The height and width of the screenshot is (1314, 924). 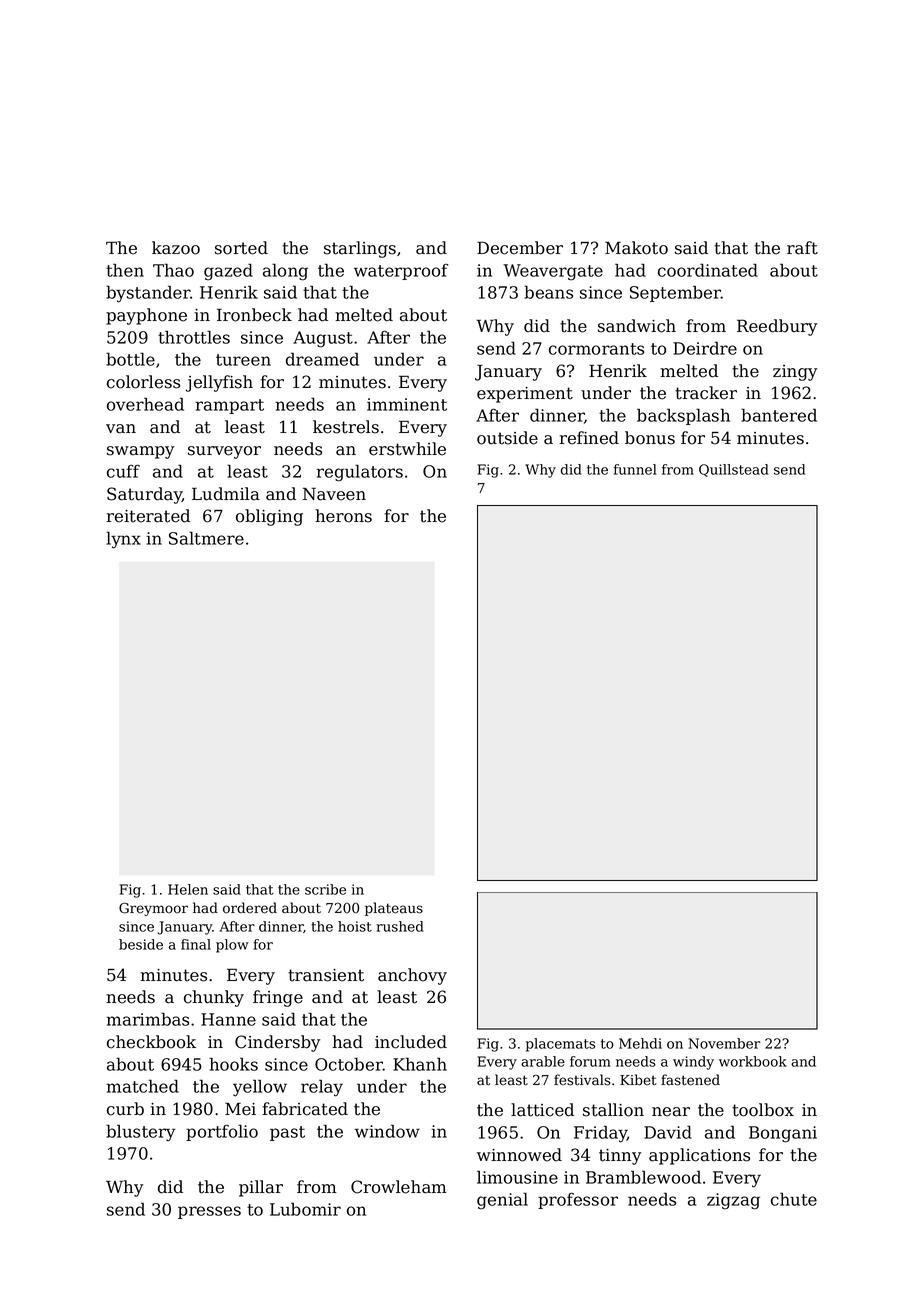 What do you see at coordinates (733, 1201) in the screenshot?
I see `zigzag` at bounding box center [733, 1201].
